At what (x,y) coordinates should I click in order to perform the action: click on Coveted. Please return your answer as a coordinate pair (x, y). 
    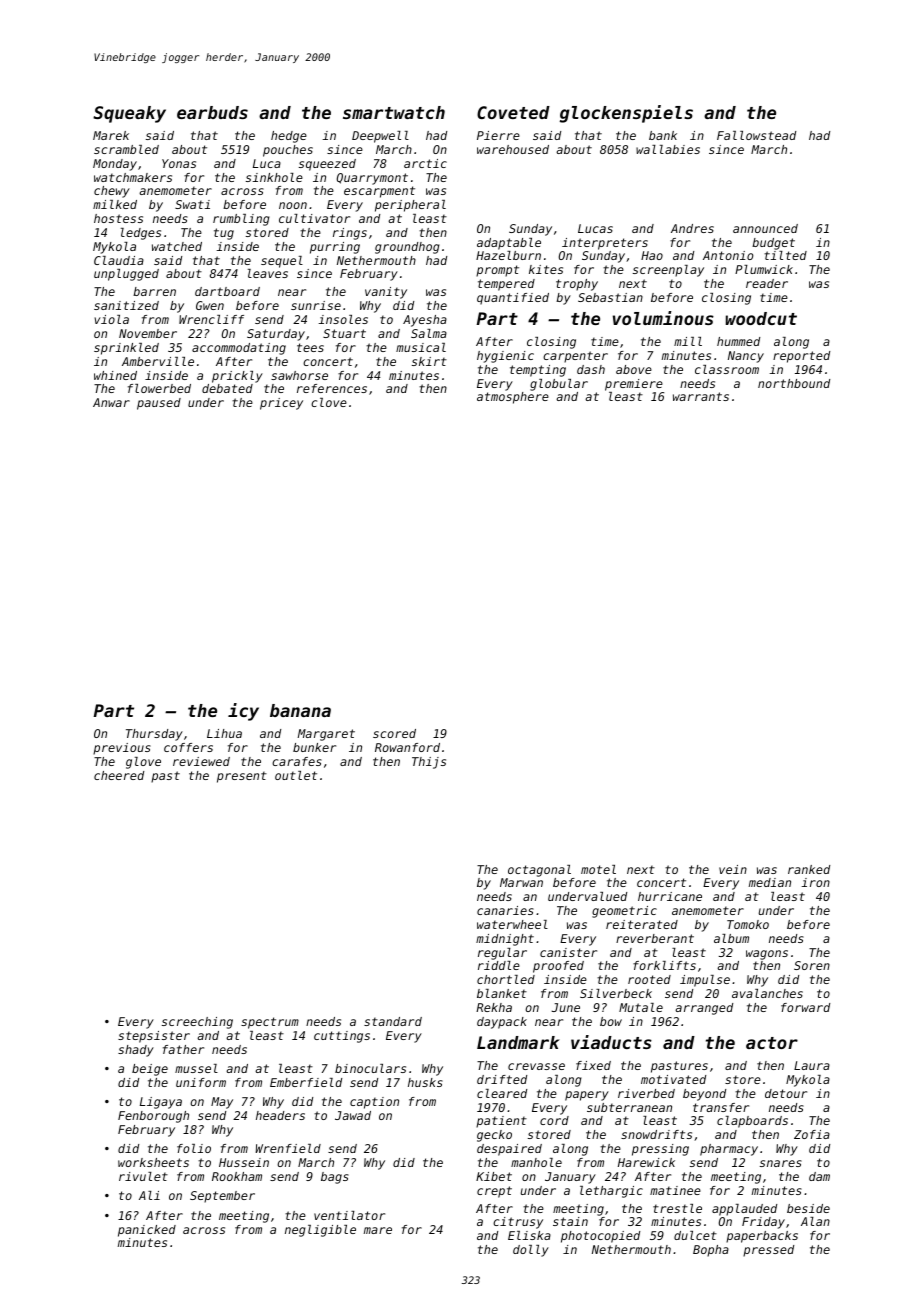
    Looking at the image, I should click on (513, 112).
